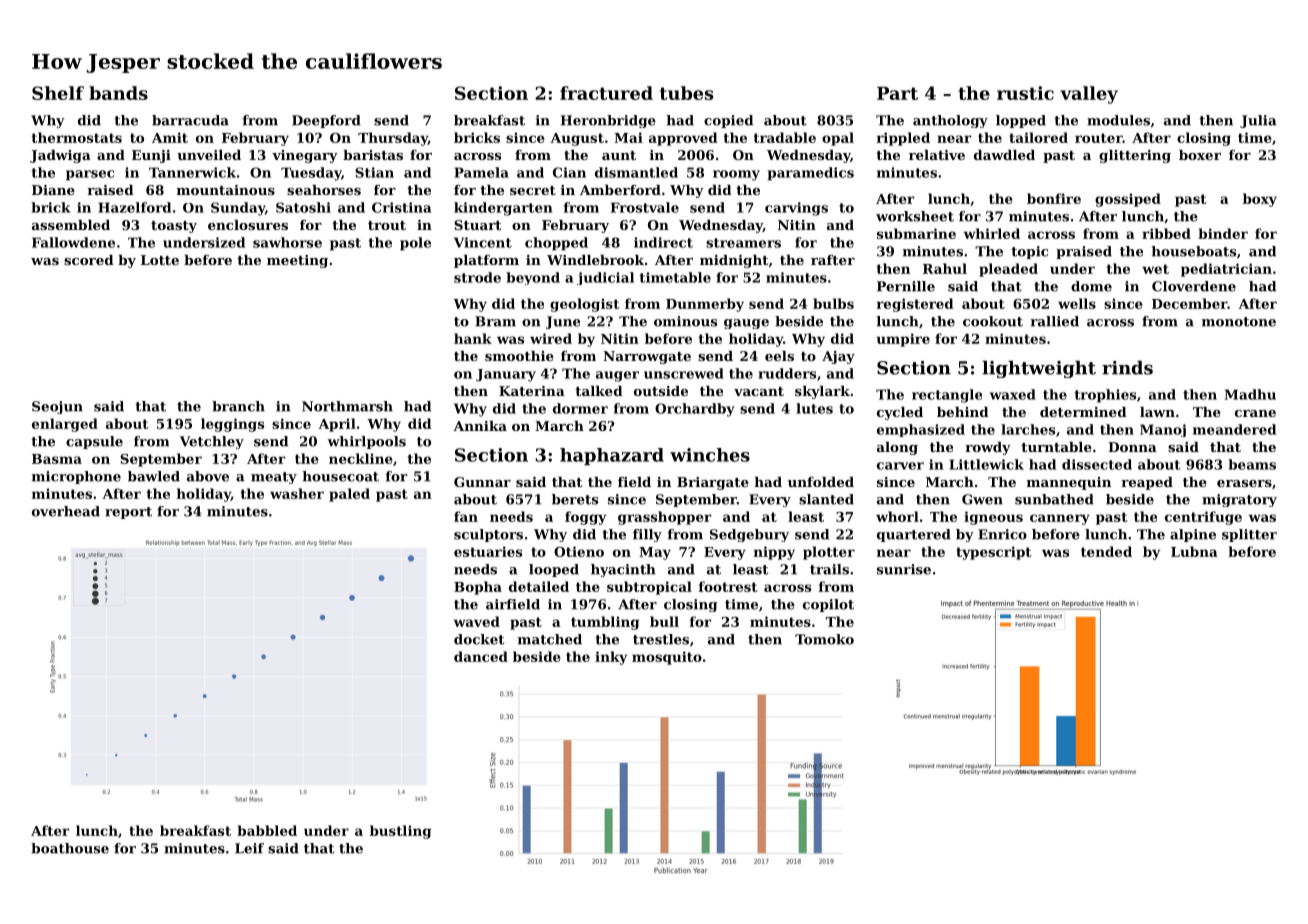 This document has width=1308, height=924. Describe the element at coordinates (267, 830) in the document. I see `babbled` at that location.
